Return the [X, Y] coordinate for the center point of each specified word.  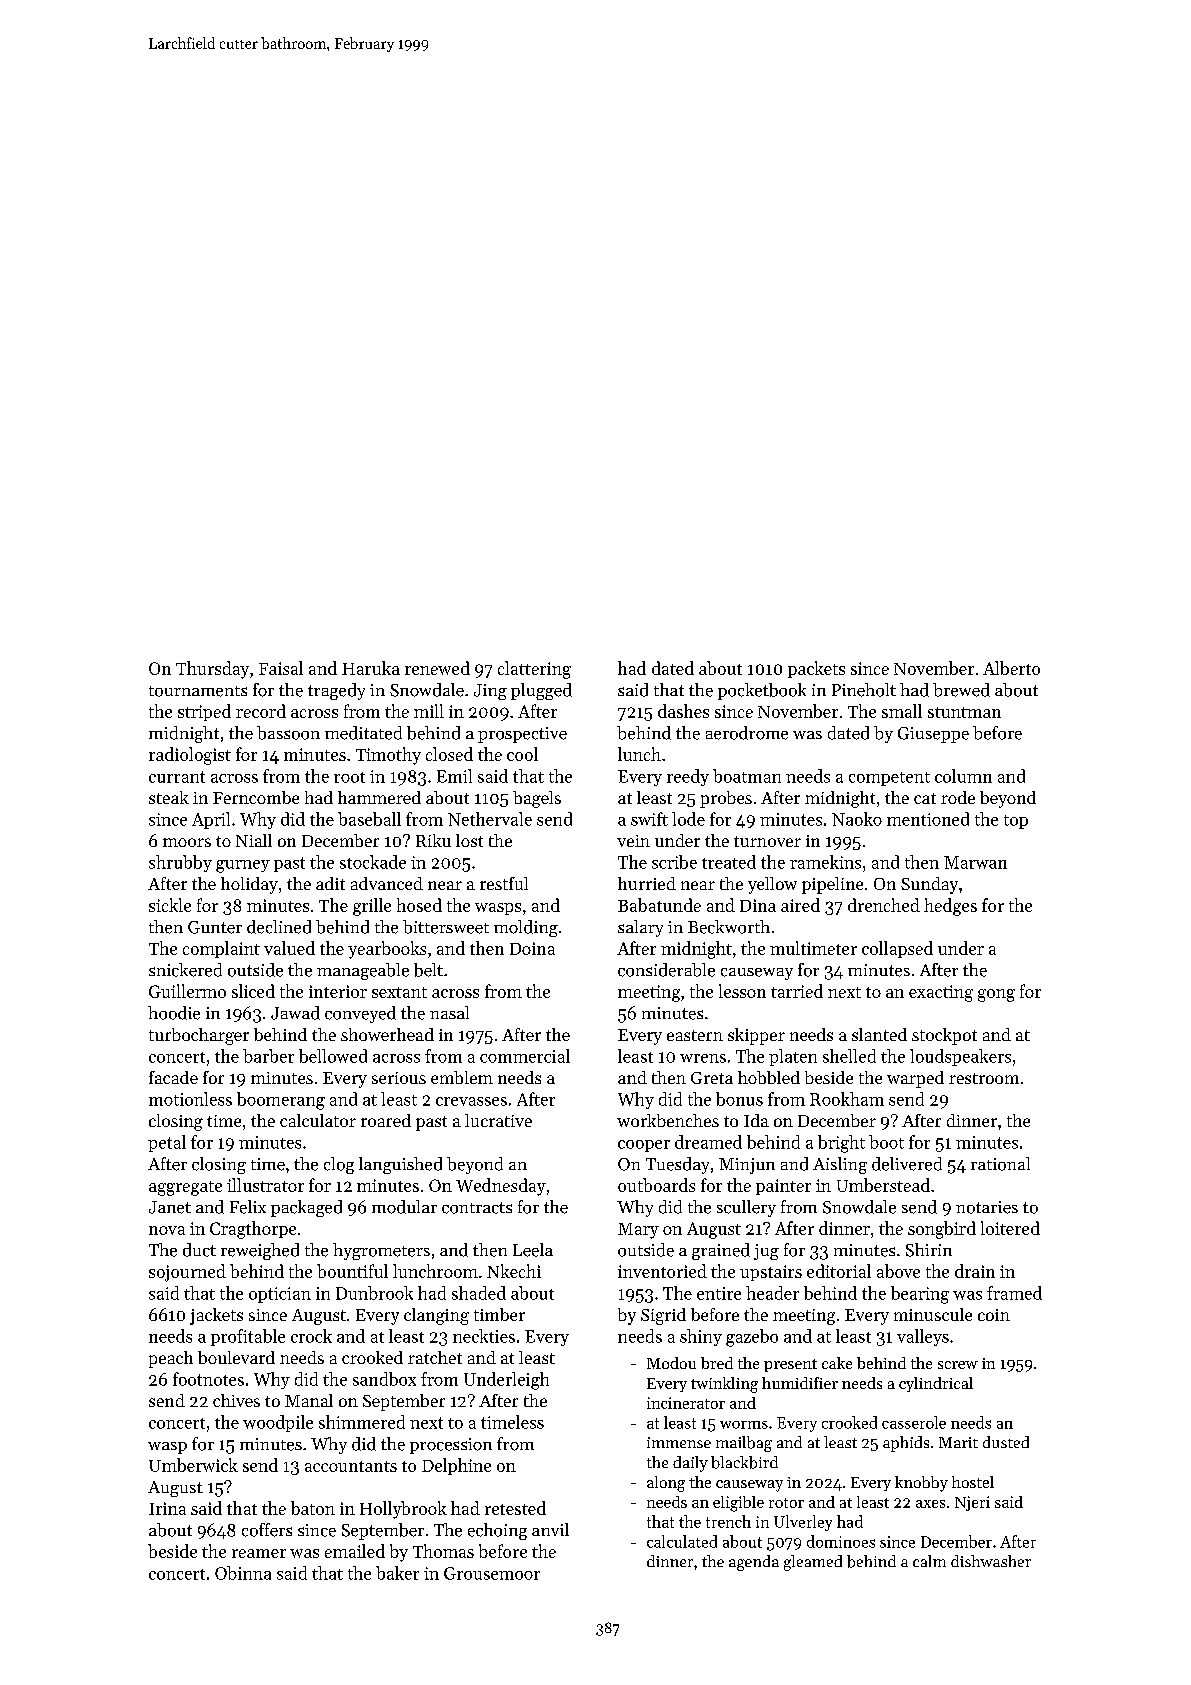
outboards [656, 1185]
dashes [683, 711]
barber [268, 1056]
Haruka [371, 668]
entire [719, 1293]
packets [816, 669]
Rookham [847, 1099]
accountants [351, 1466]
